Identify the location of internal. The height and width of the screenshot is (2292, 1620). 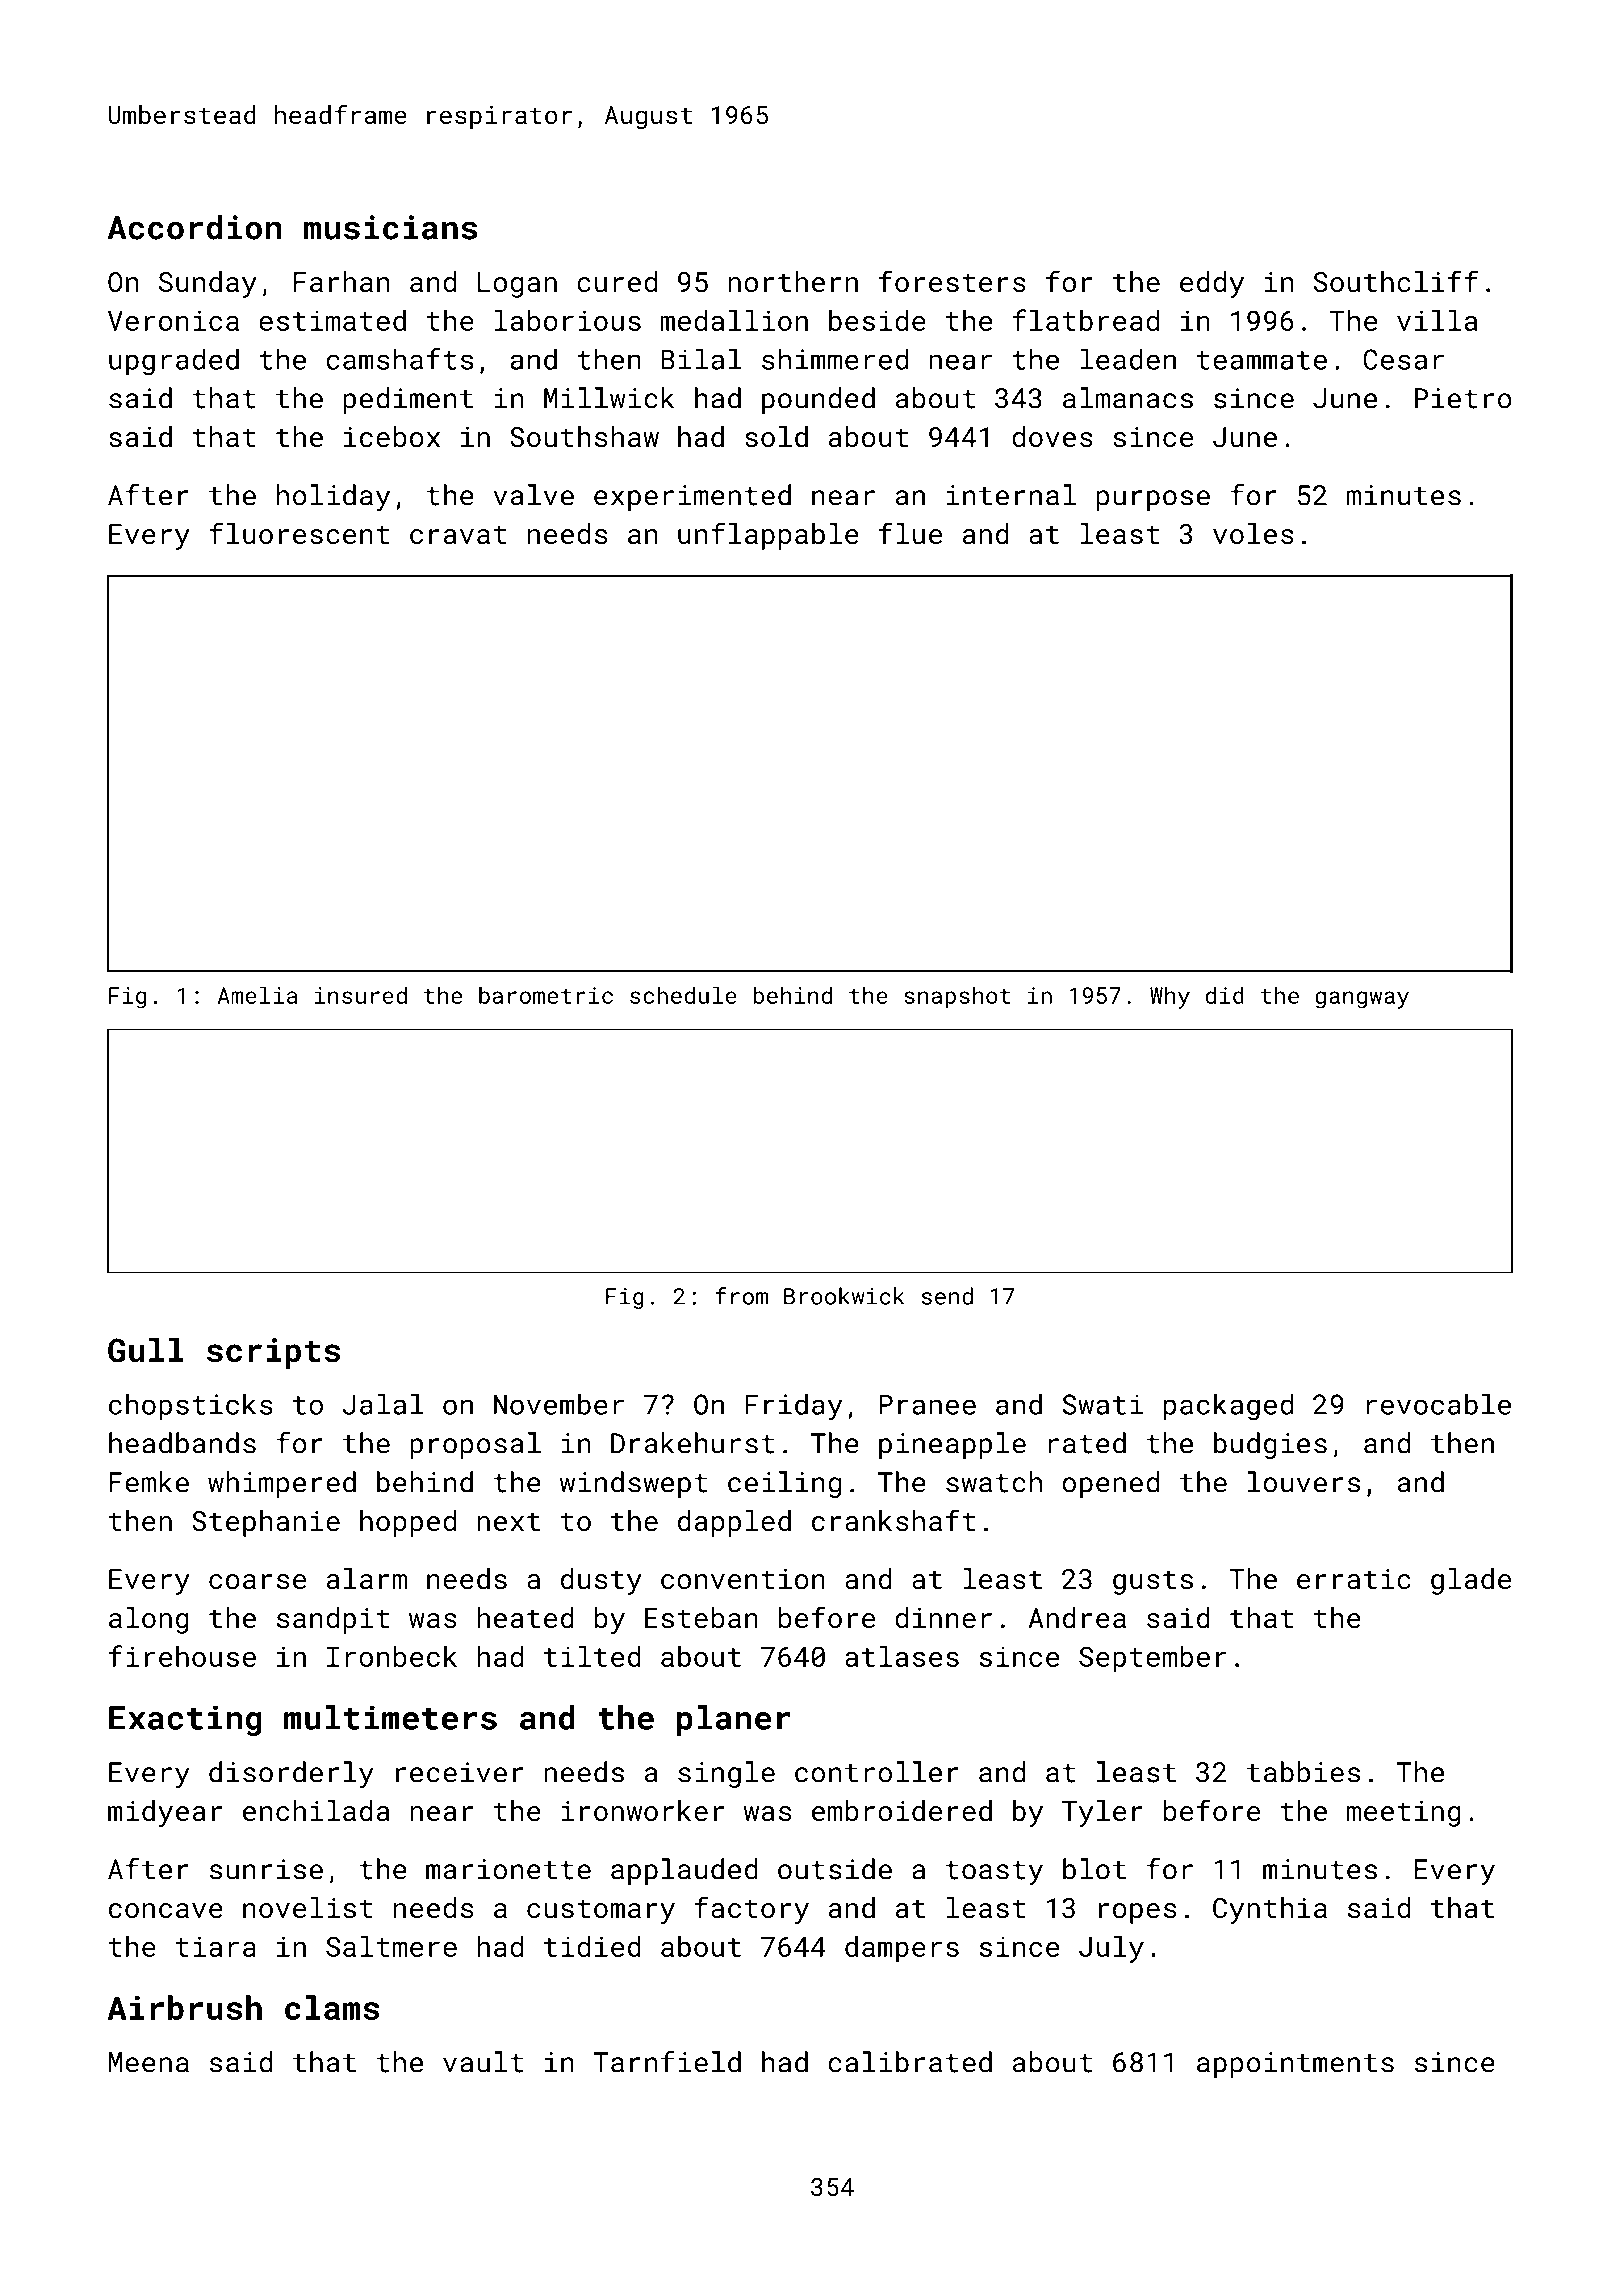
(1011, 495).
